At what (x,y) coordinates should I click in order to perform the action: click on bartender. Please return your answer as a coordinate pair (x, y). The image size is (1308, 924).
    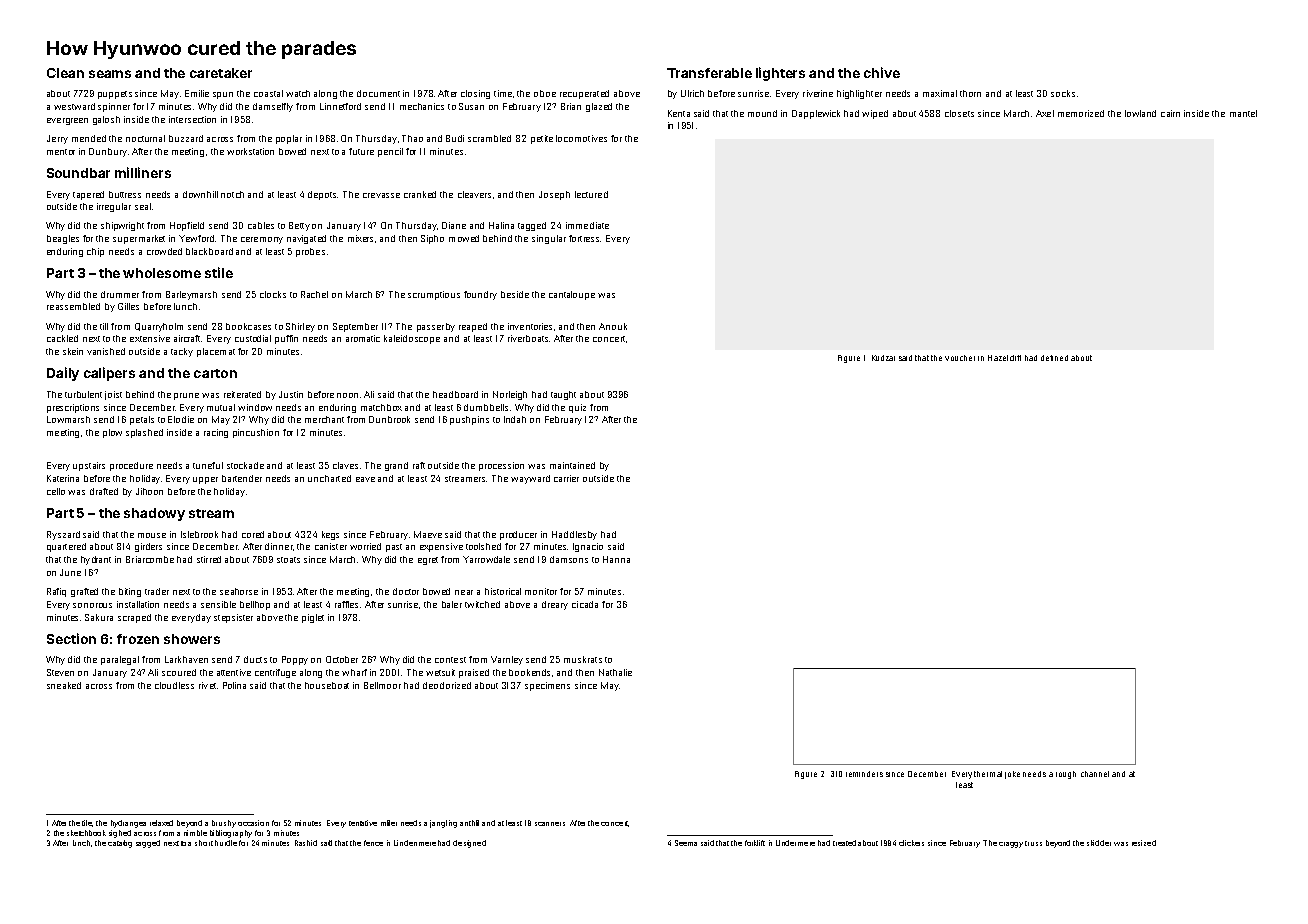
    Looking at the image, I should click on (242, 478).
